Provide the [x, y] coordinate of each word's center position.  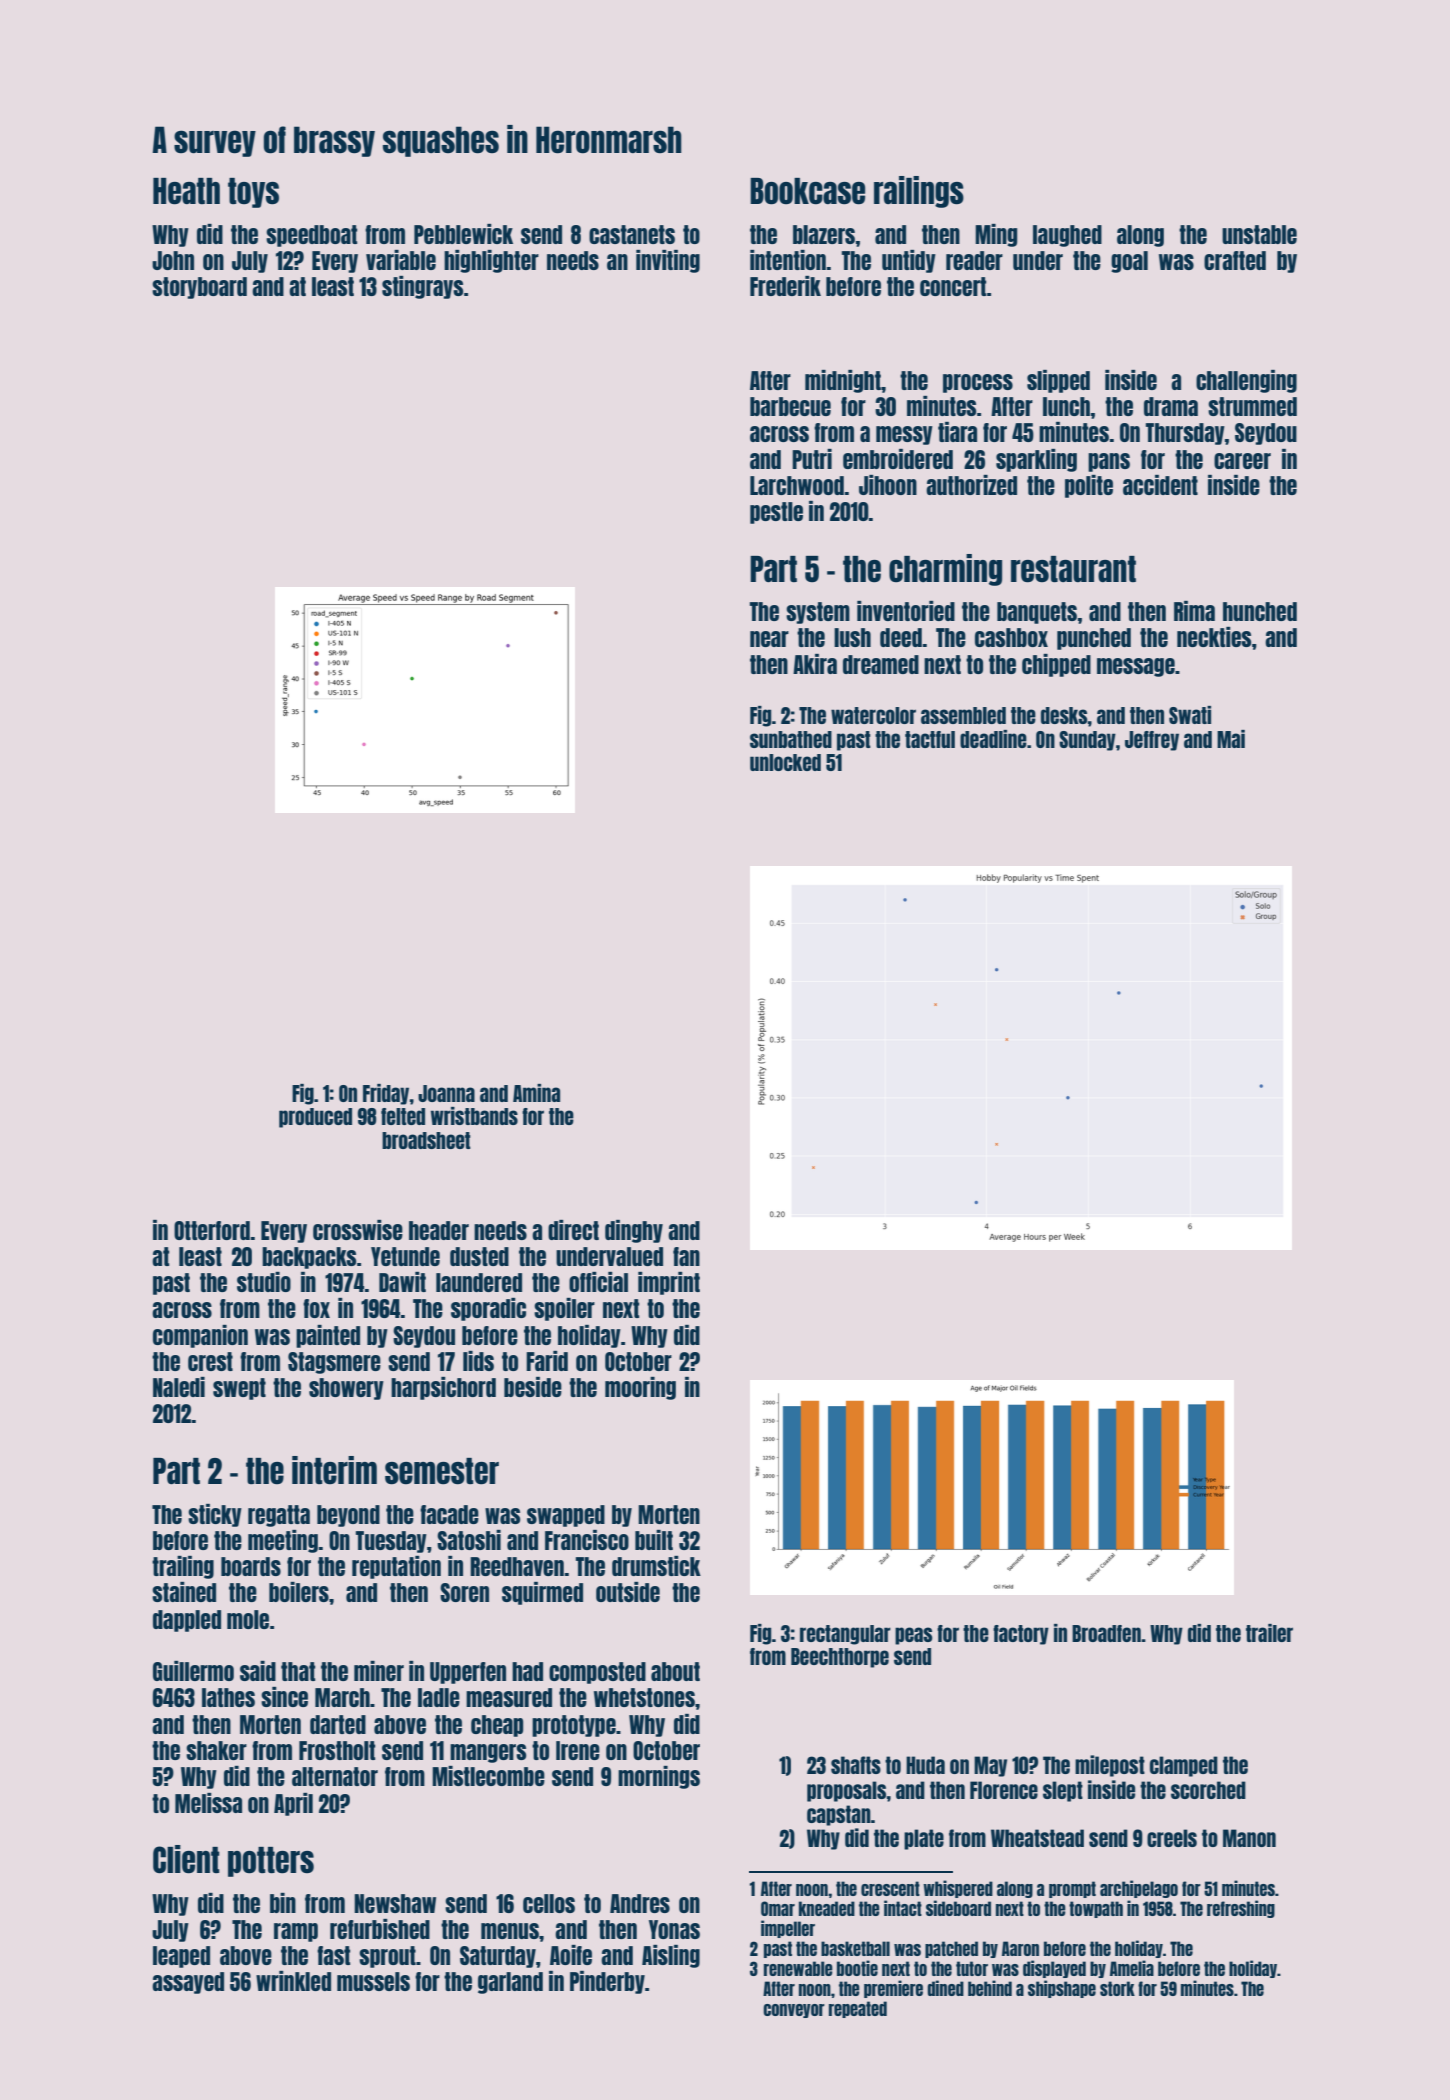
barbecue [790, 406]
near [769, 639]
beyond [348, 1516]
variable [401, 260]
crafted [1235, 260]
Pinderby [607, 1982]
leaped [181, 1957]
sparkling [1036, 460]
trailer [1269, 1633]
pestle [776, 513]
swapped [566, 1516]
